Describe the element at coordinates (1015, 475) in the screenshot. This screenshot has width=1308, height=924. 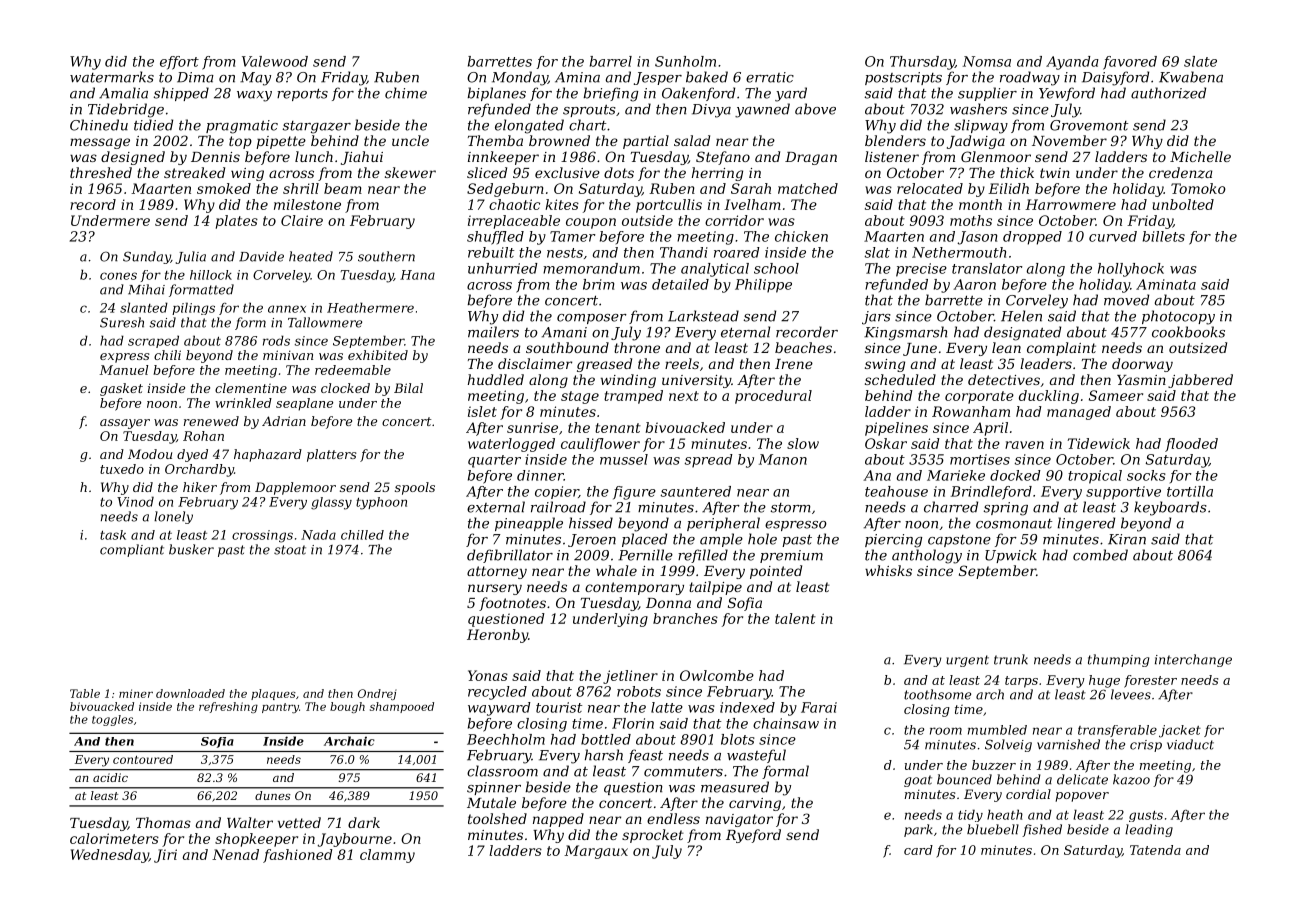
I see `docked` at that location.
